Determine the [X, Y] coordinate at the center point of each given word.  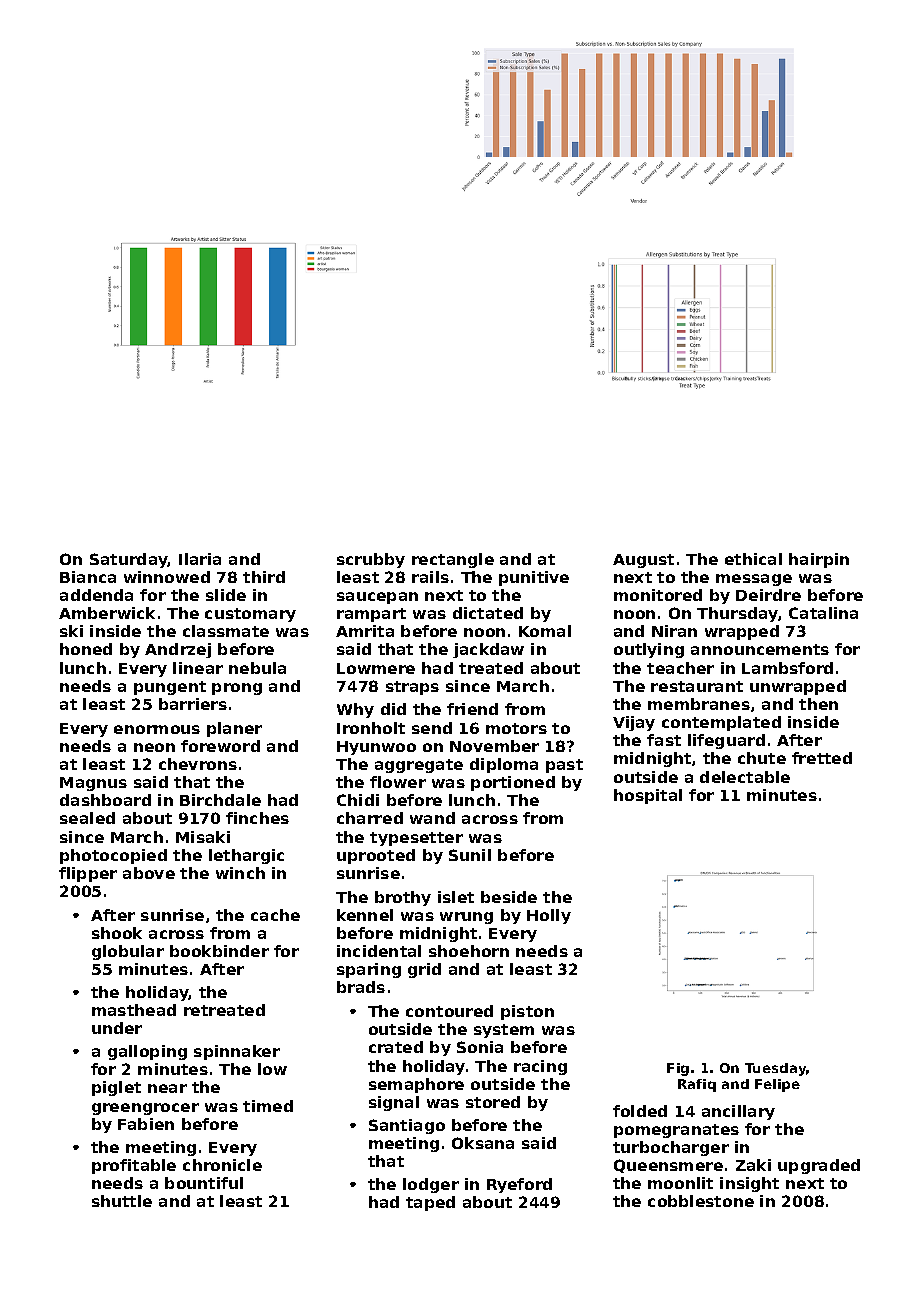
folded [640, 1111]
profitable [134, 1166]
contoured [449, 1011]
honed [86, 649]
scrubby [371, 560]
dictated [488, 613]
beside [509, 897]
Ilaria [200, 559]
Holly [549, 916]
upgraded [819, 1166]
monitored [658, 595]
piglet [116, 1088]
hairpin [819, 560]
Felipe [777, 1085]
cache [275, 915]
